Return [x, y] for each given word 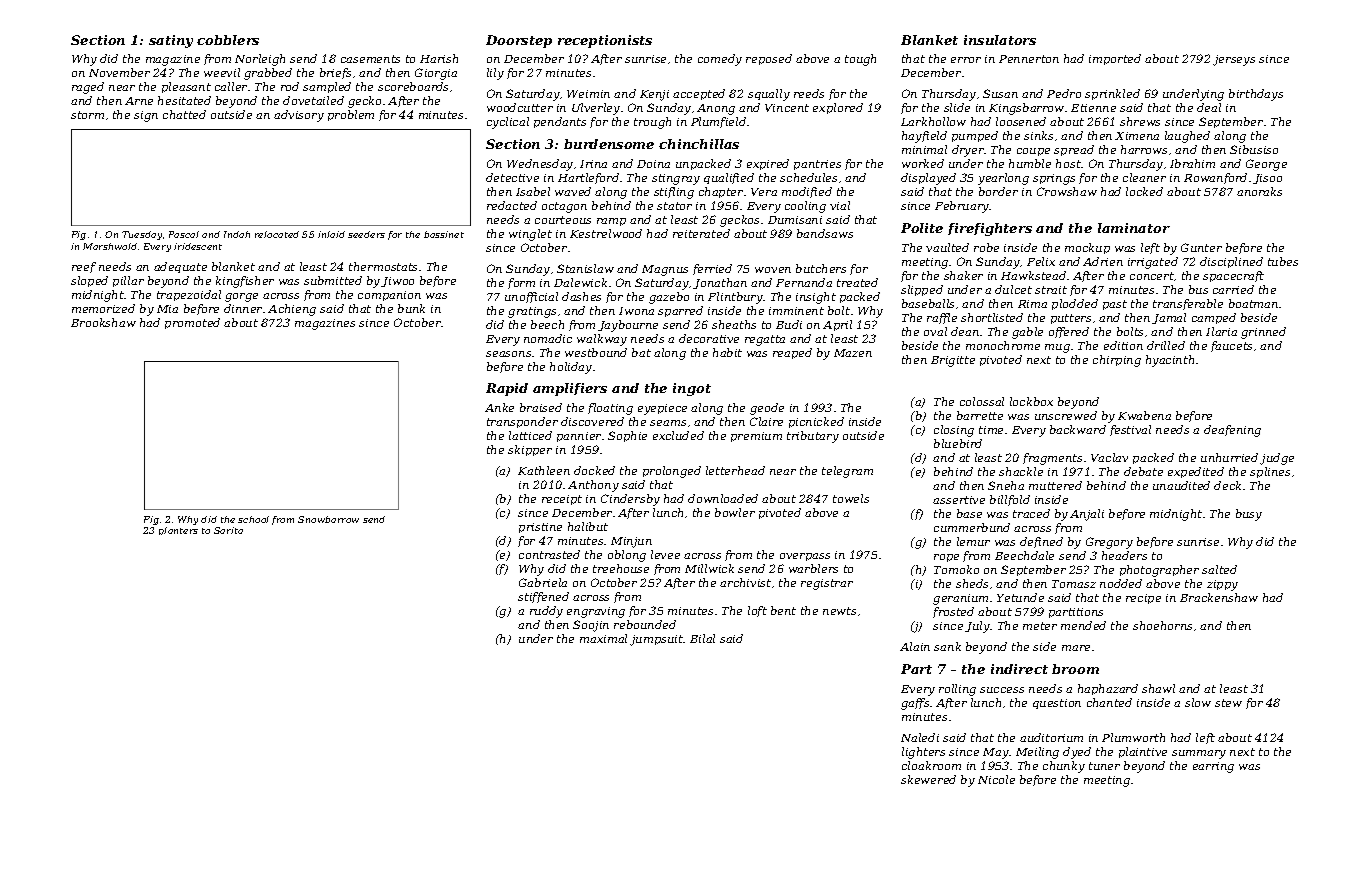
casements [370, 59]
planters [178, 531]
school [253, 519]
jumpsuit [657, 640]
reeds [809, 93]
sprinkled [1112, 94]
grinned [1263, 333]
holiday [571, 368]
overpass [805, 557]
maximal [603, 638]
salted [1219, 569]
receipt [562, 500]
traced [1031, 513]
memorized [103, 308]
